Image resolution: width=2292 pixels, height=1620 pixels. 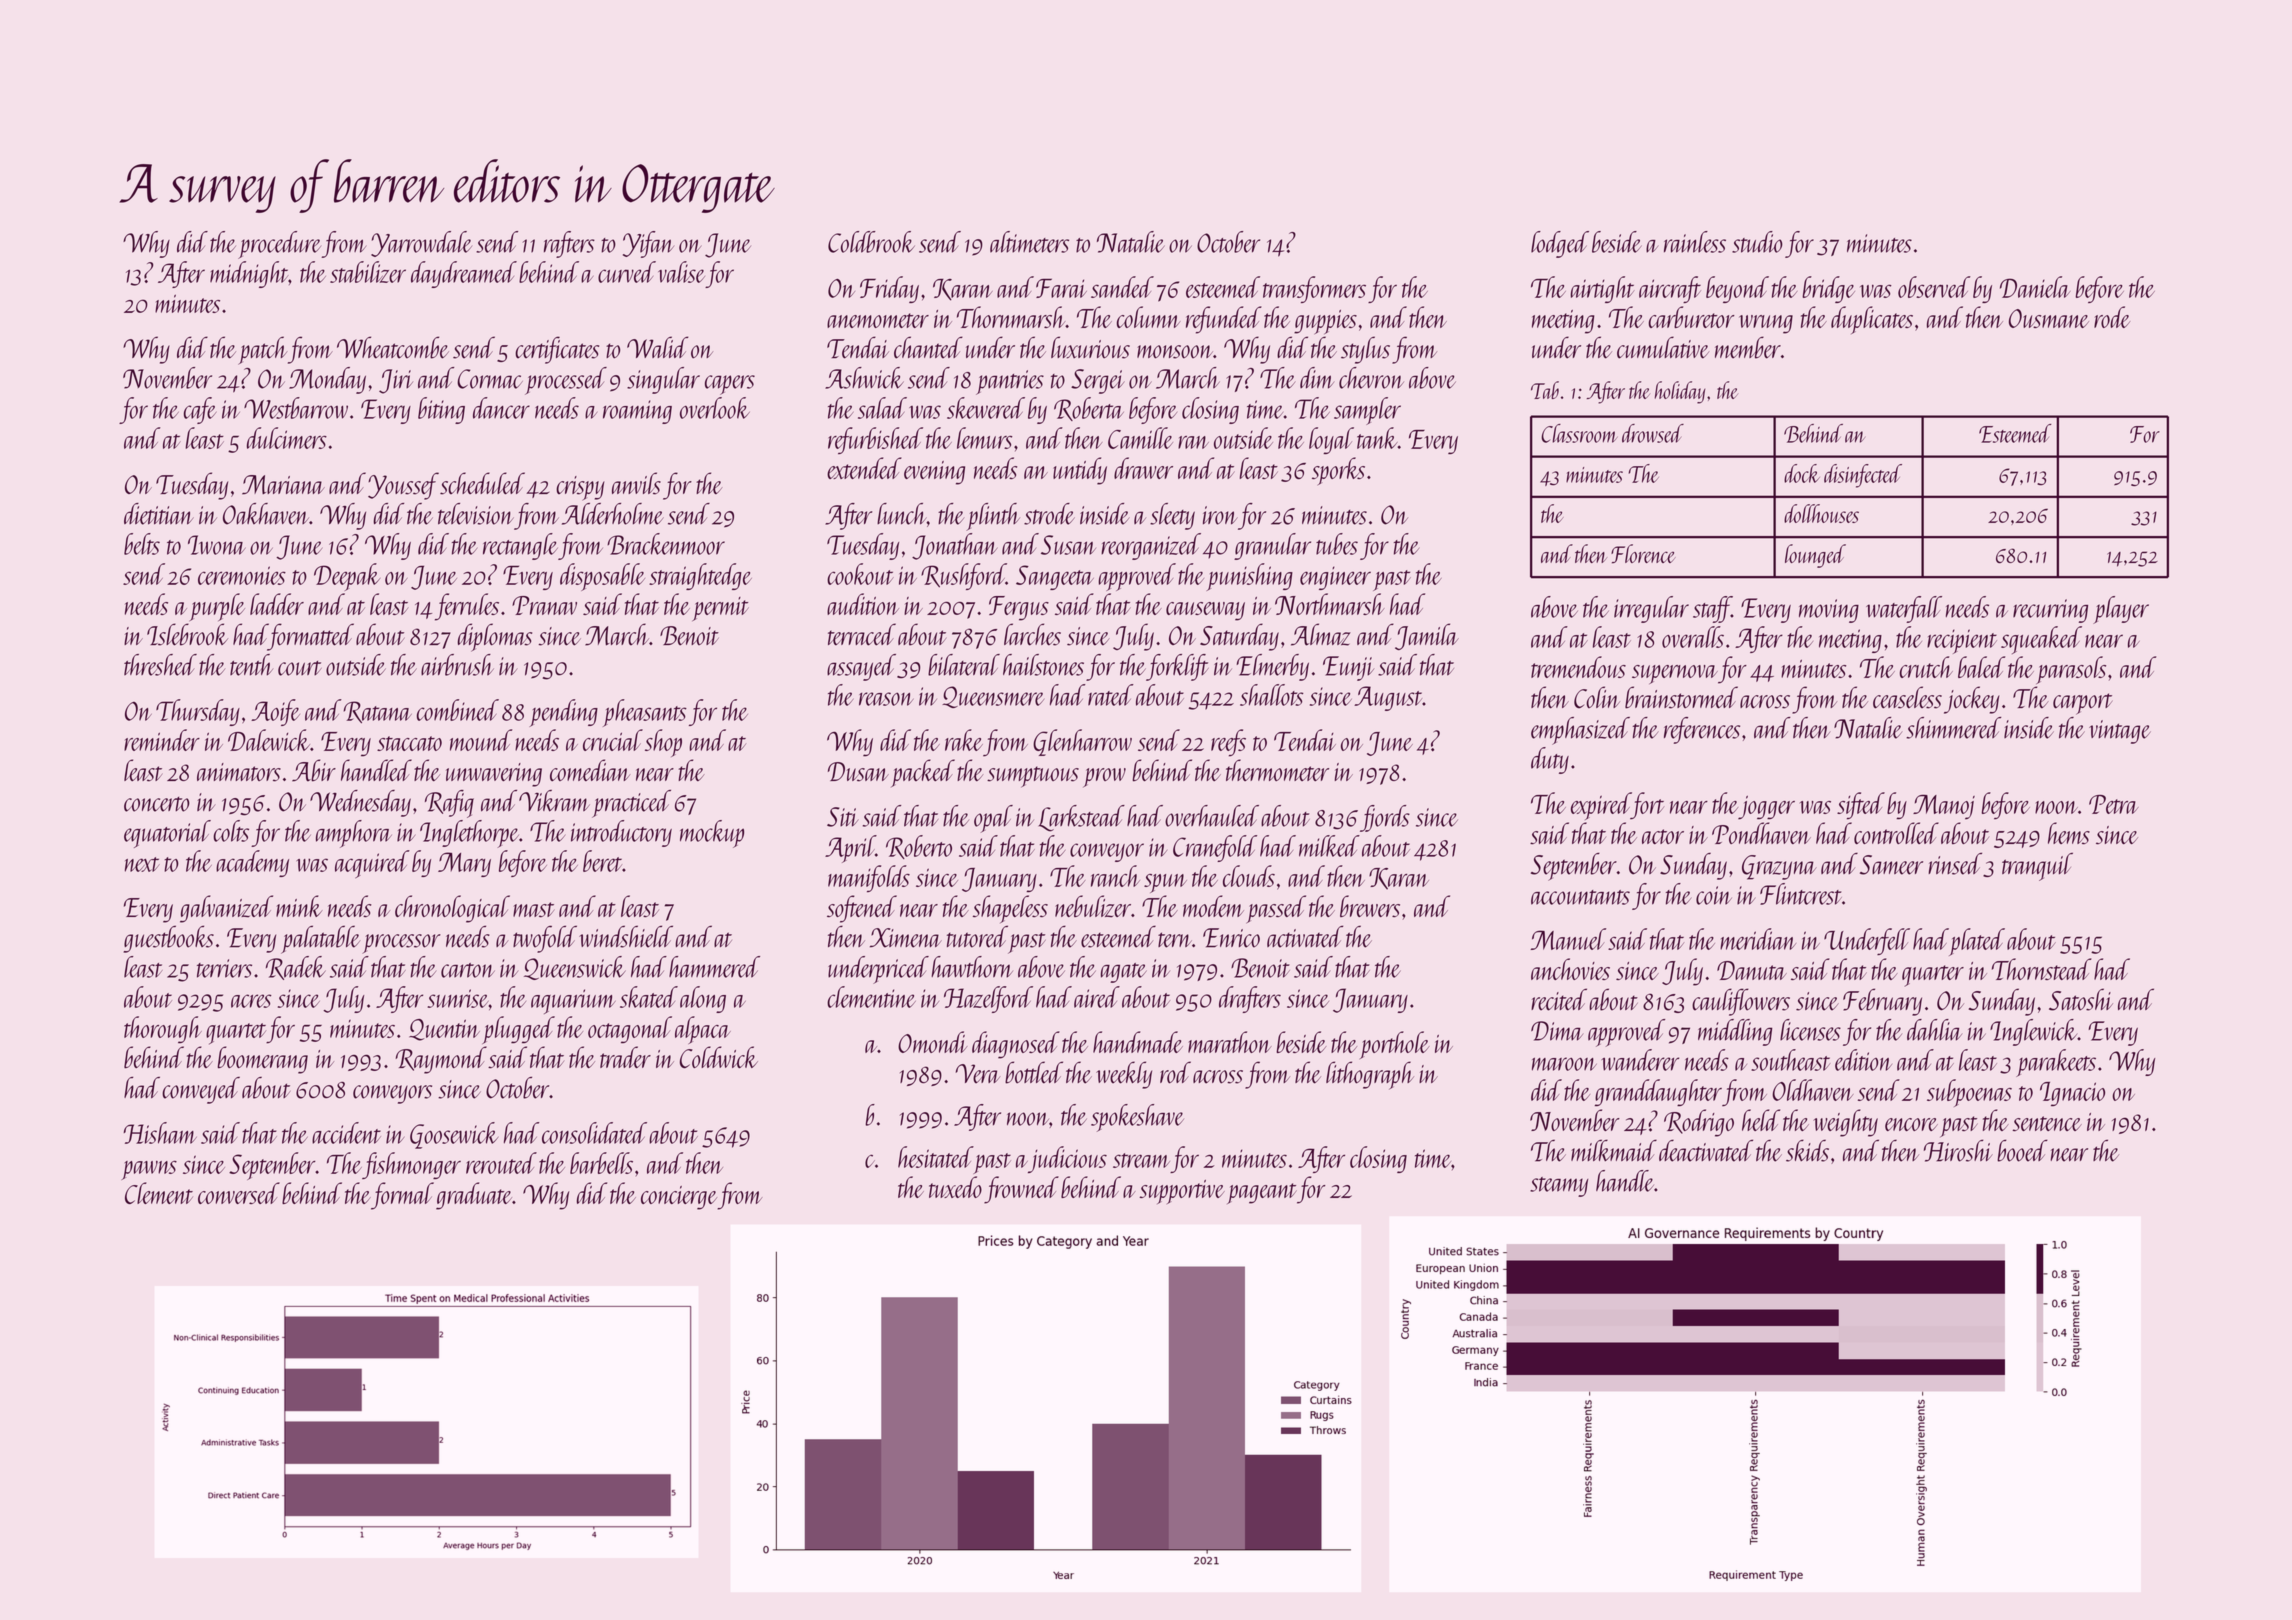 What do you see at coordinates (602, 861) in the page?
I see `beret` at bounding box center [602, 861].
